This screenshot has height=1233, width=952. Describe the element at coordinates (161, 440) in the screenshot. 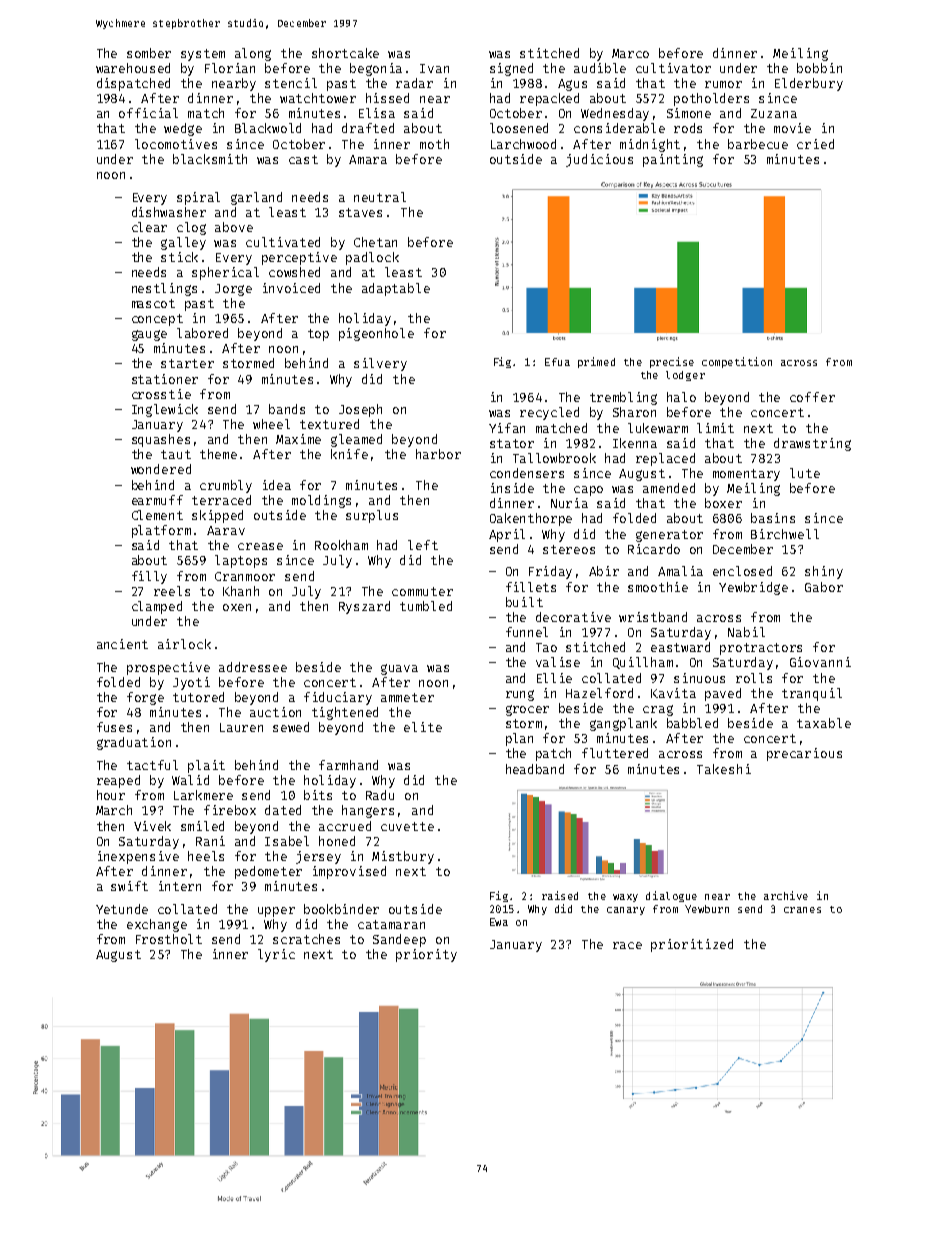

I see `squashes` at that location.
